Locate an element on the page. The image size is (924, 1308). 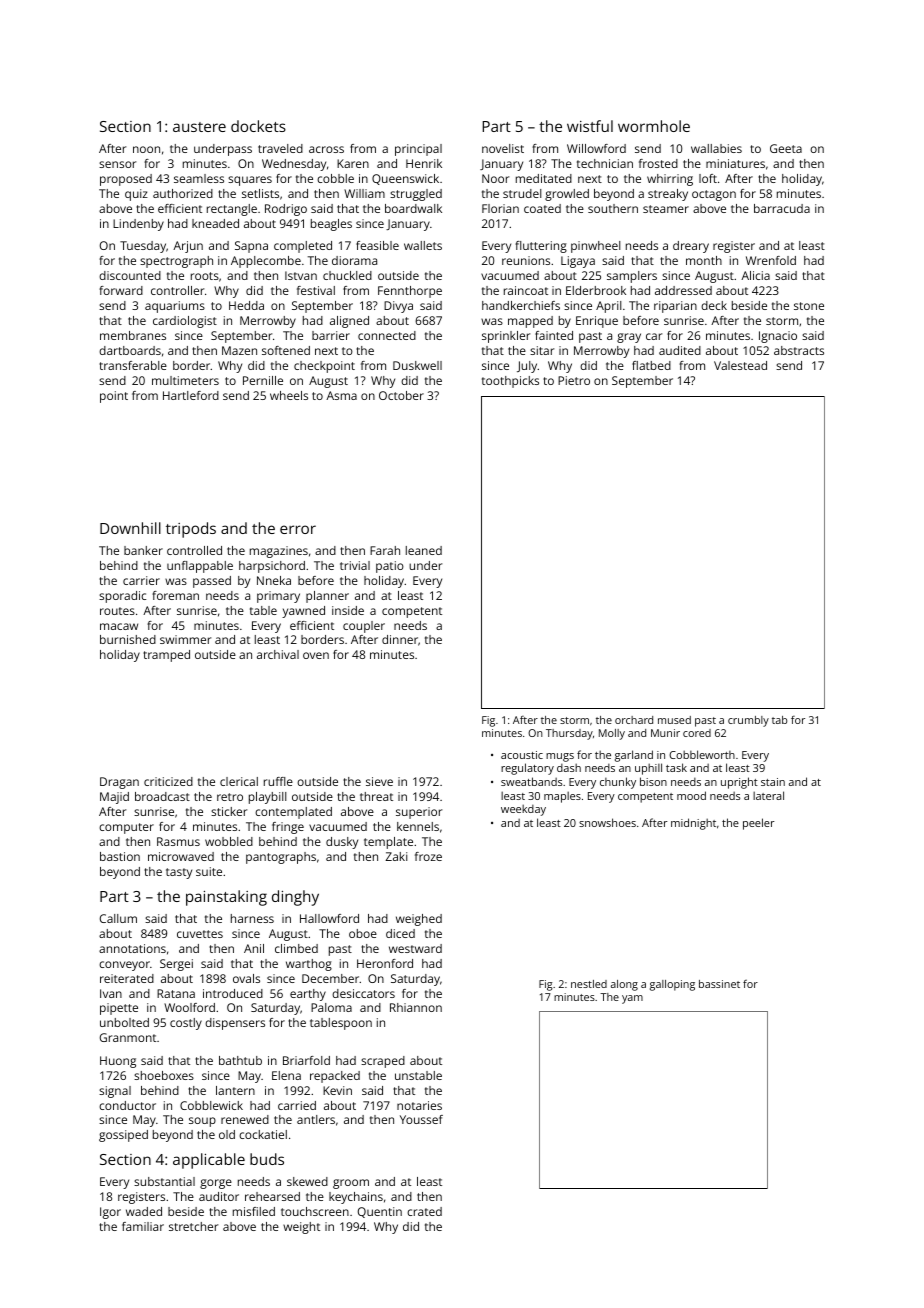
familiar is located at coordinates (143, 1226).
